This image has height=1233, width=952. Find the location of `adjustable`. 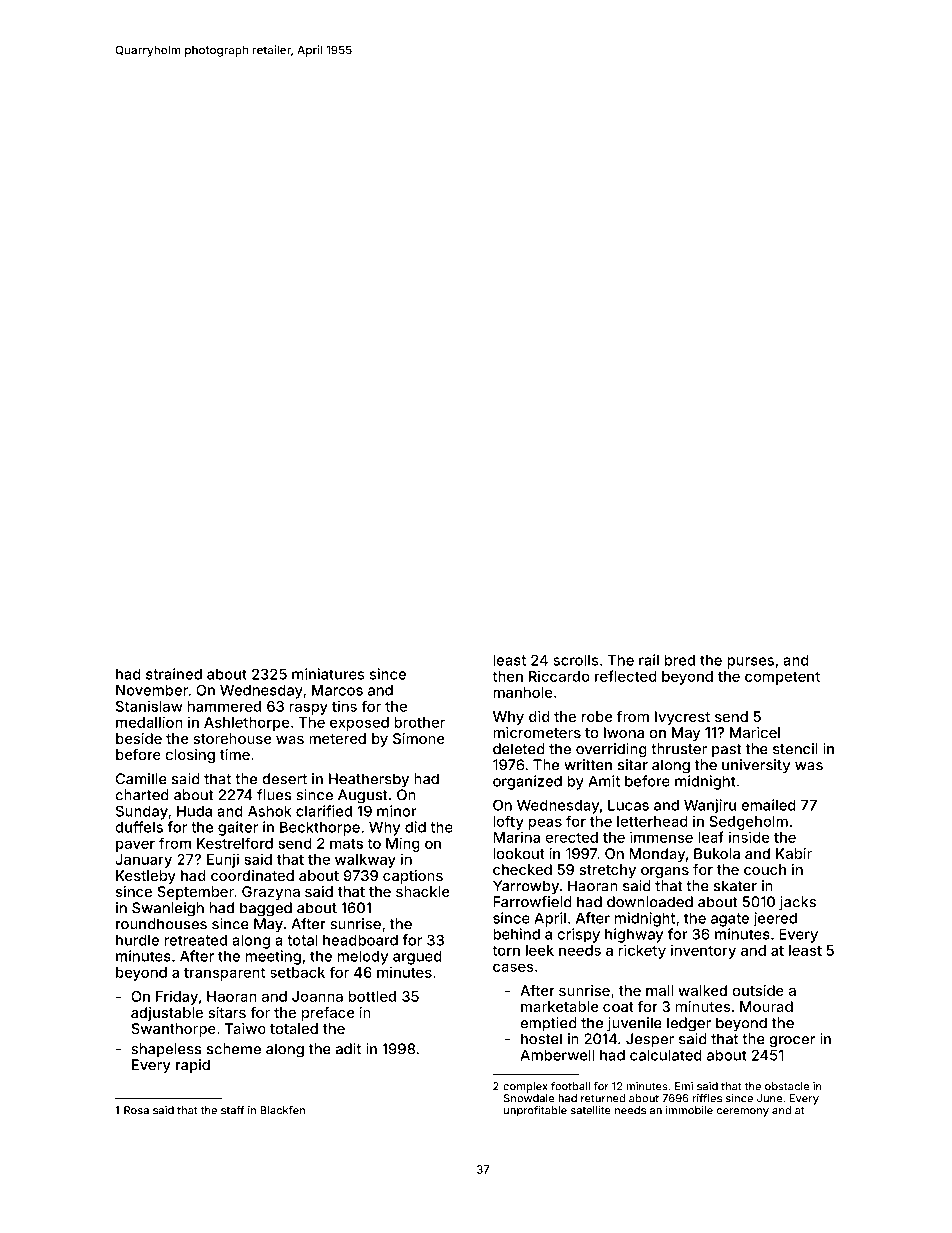

adjustable is located at coordinates (167, 1014).
